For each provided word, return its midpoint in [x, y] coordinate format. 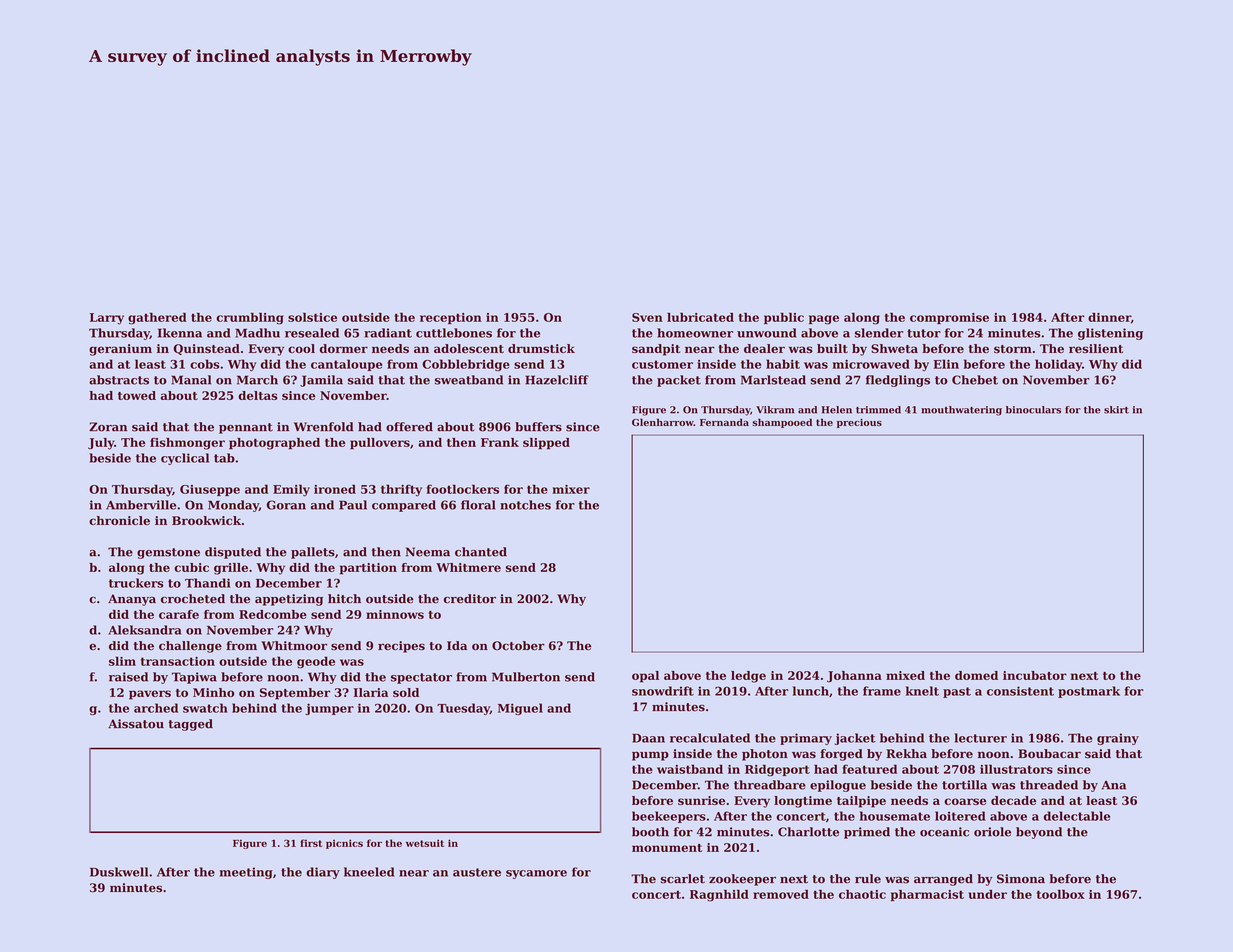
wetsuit [425, 843]
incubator [1035, 675]
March [257, 380]
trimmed [878, 410]
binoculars [1033, 410]
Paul [353, 505]
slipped [546, 444]
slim [122, 661]
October [518, 646]
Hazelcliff [557, 380]
